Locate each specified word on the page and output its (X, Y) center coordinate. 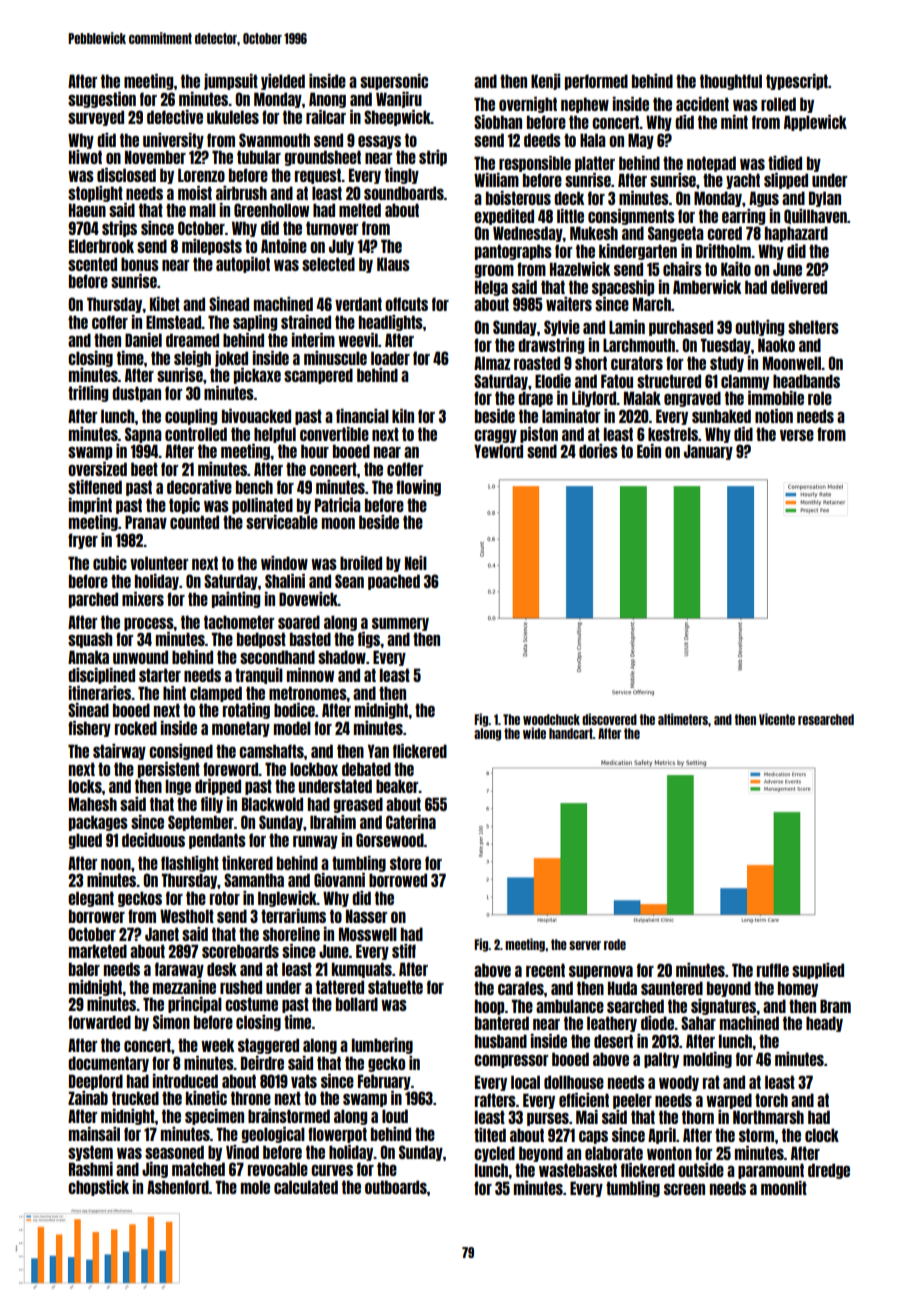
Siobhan (498, 122)
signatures (723, 1007)
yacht (743, 181)
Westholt (187, 916)
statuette (395, 987)
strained (306, 322)
